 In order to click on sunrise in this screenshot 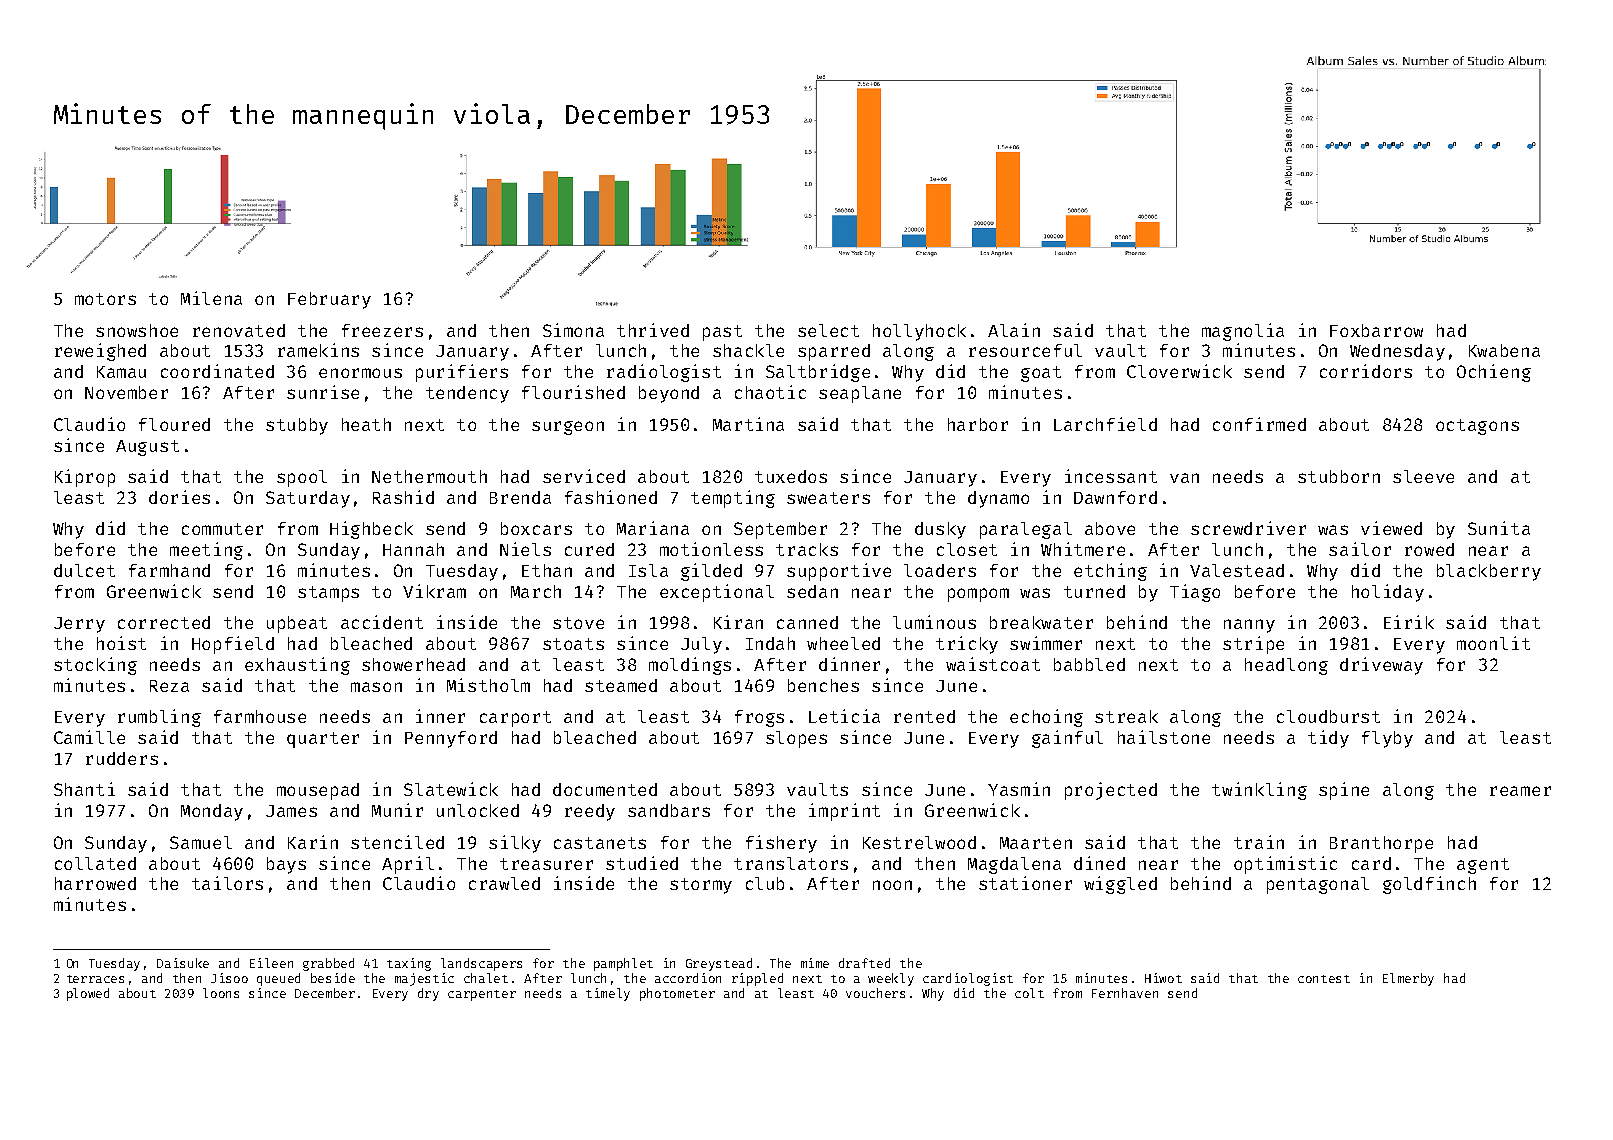, I will do `click(323, 392)`.
